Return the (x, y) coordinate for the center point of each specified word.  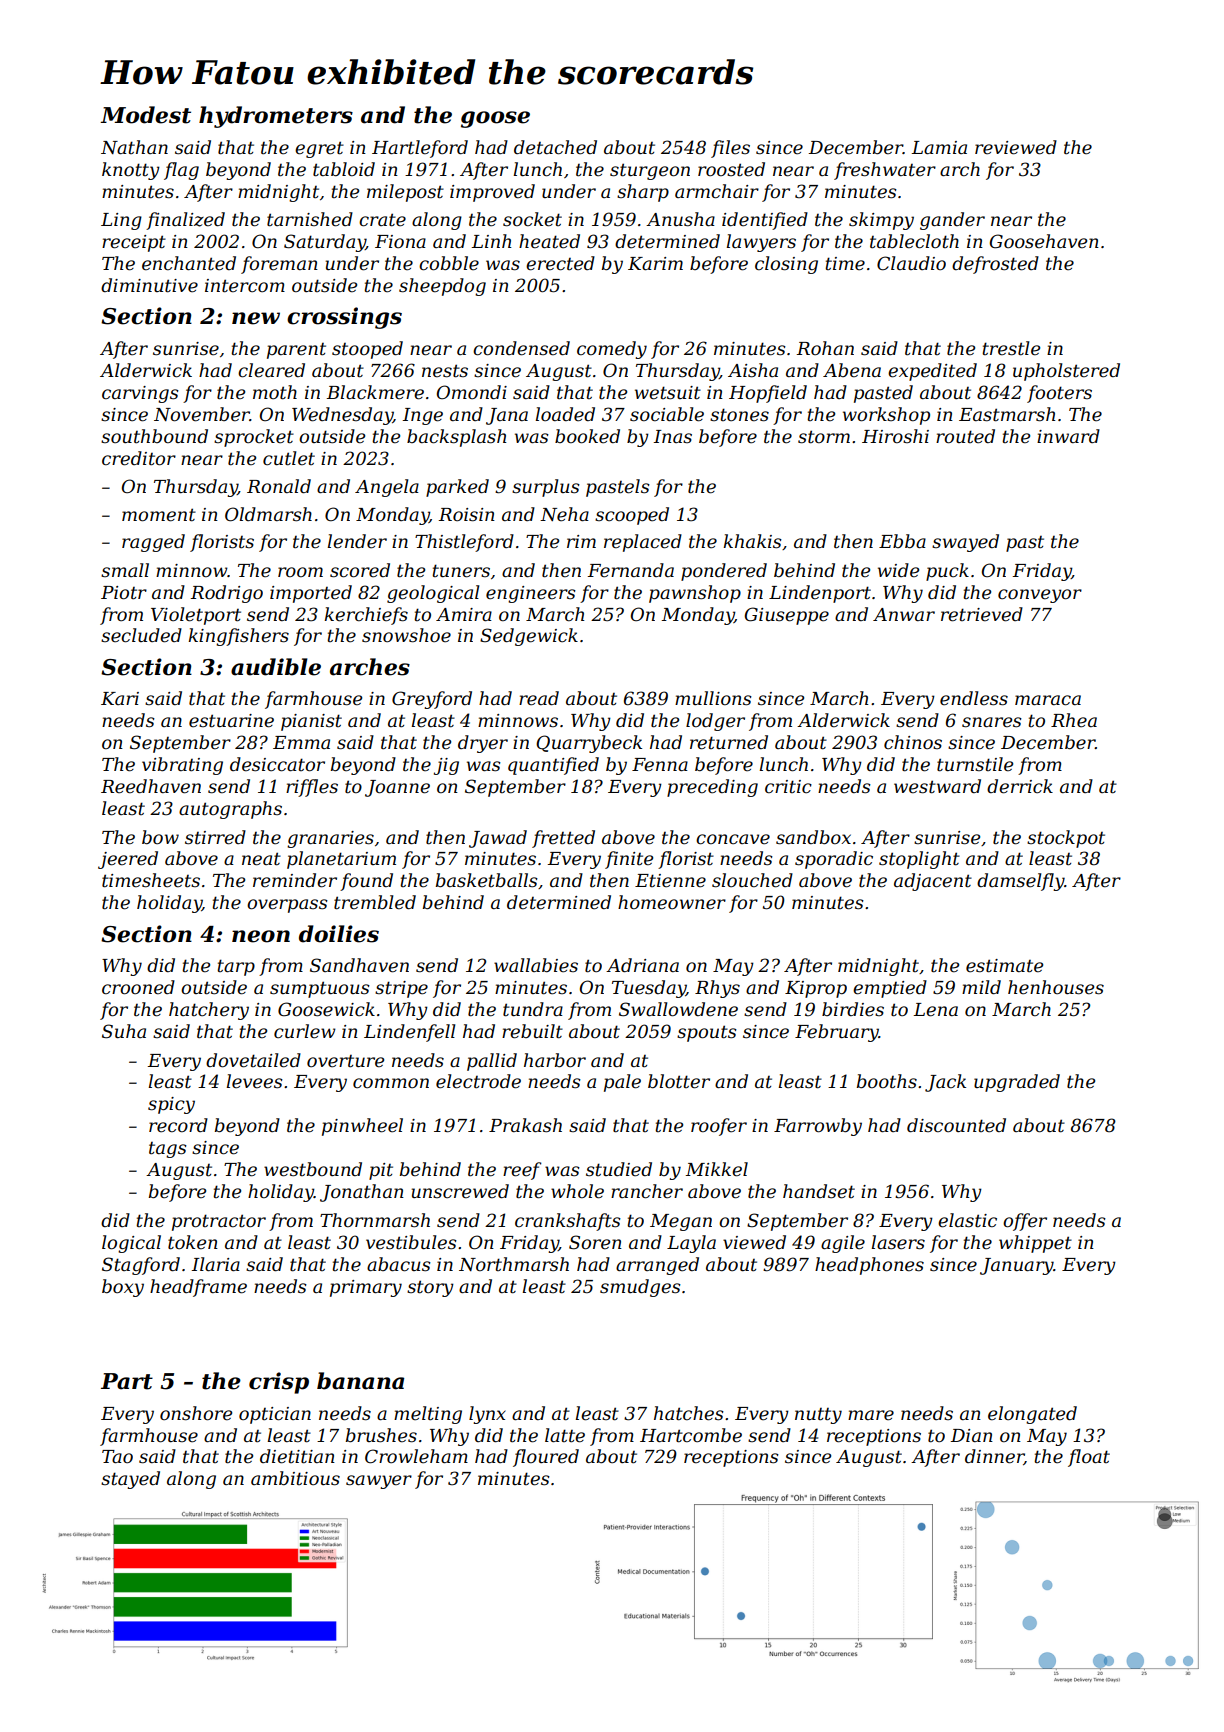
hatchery (209, 1011)
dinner (994, 1457)
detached (555, 147)
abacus (399, 1264)
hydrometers (276, 117)
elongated (1032, 1415)
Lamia (939, 147)
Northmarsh (514, 1264)
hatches (689, 1413)
